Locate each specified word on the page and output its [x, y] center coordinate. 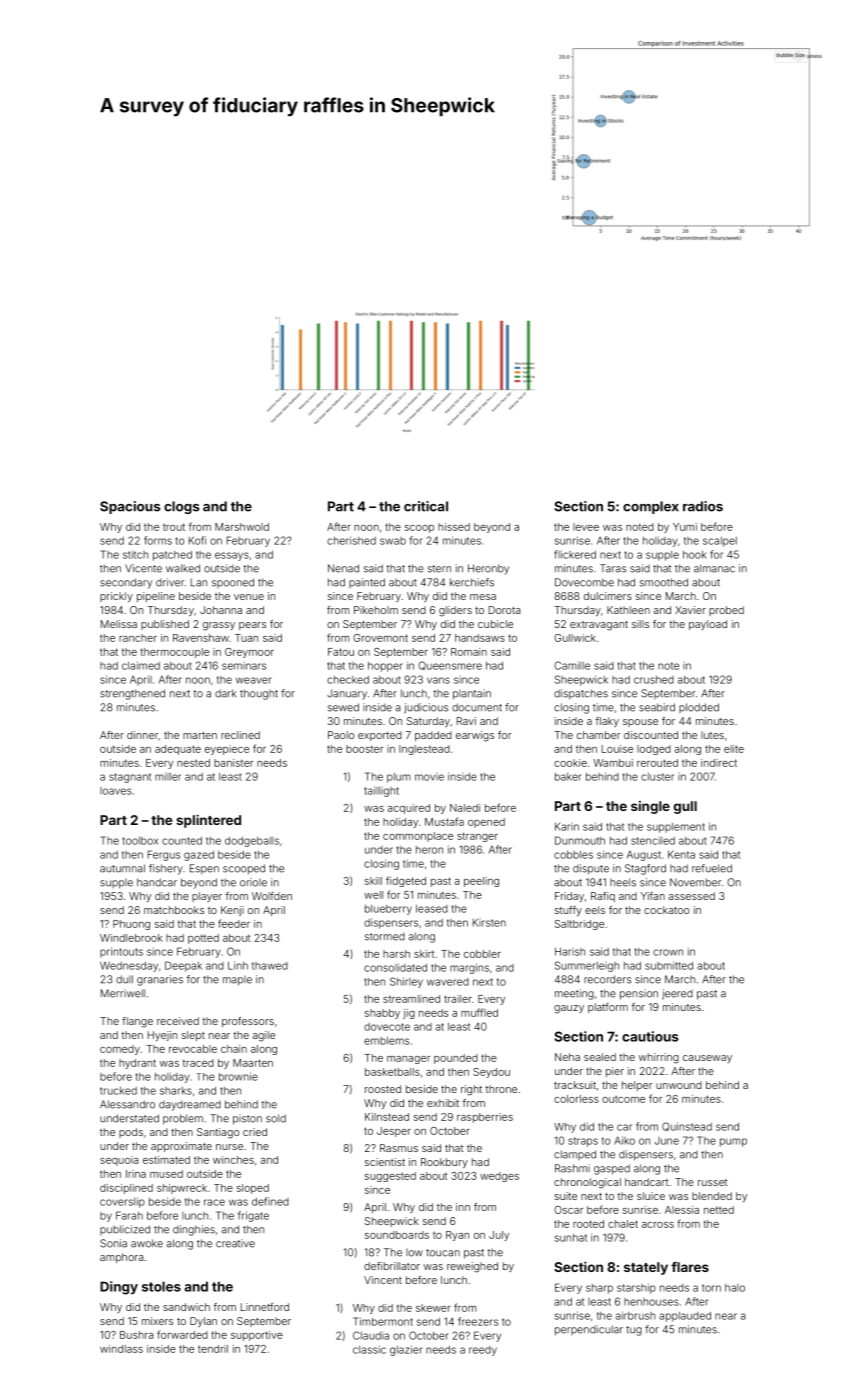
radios [703, 506]
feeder [234, 923]
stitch [135, 554]
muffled [479, 1012]
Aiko [624, 1140]
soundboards [397, 1235]
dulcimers [608, 596]
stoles [161, 1286]
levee [586, 527]
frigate [253, 1216]
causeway [707, 1059]
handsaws [480, 638]
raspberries [485, 1118]
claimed [141, 665]
